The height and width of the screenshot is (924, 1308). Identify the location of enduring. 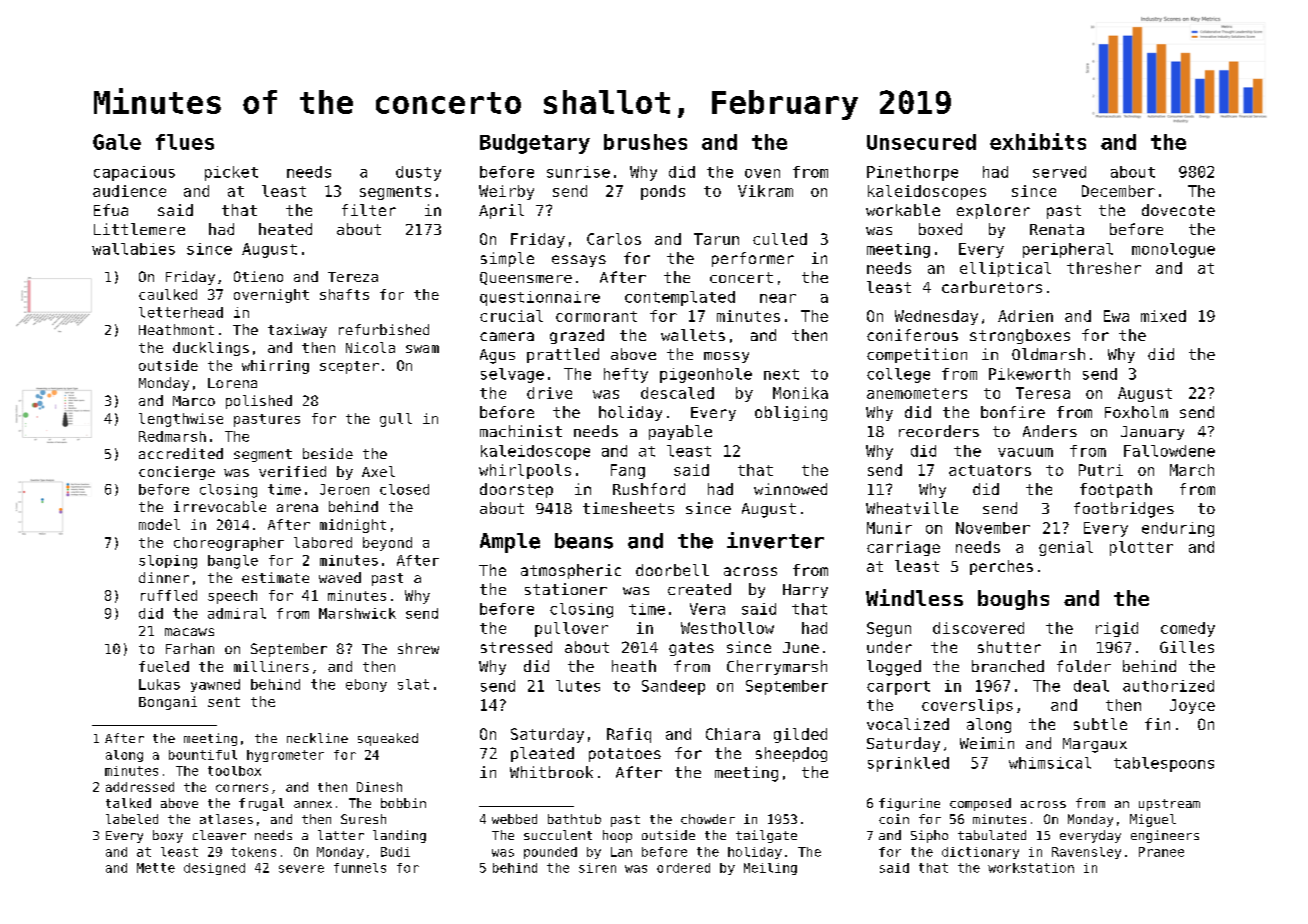
(1178, 529).
